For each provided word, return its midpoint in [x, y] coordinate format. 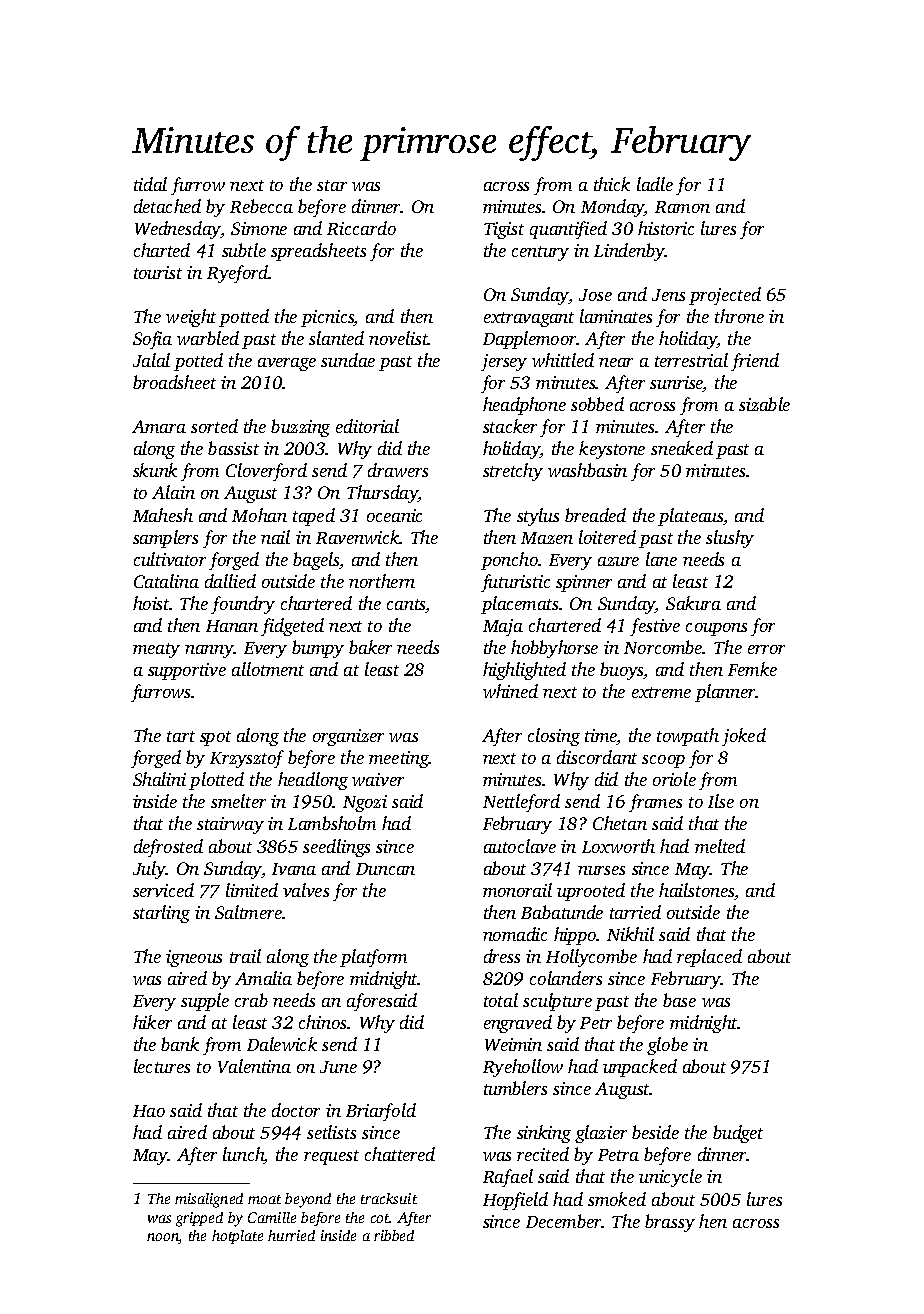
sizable [764, 404]
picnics [327, 318]
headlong [313, 781]
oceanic [394, 515]
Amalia [263, 978]
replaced [709, 958]
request [331, 1157]
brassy [670, 1223]
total [501, 1000]
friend [755, 362]
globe [667, 1046]
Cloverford [266, 472]
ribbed [394, 1235]
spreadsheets [318, 252]
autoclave [520, 846]
